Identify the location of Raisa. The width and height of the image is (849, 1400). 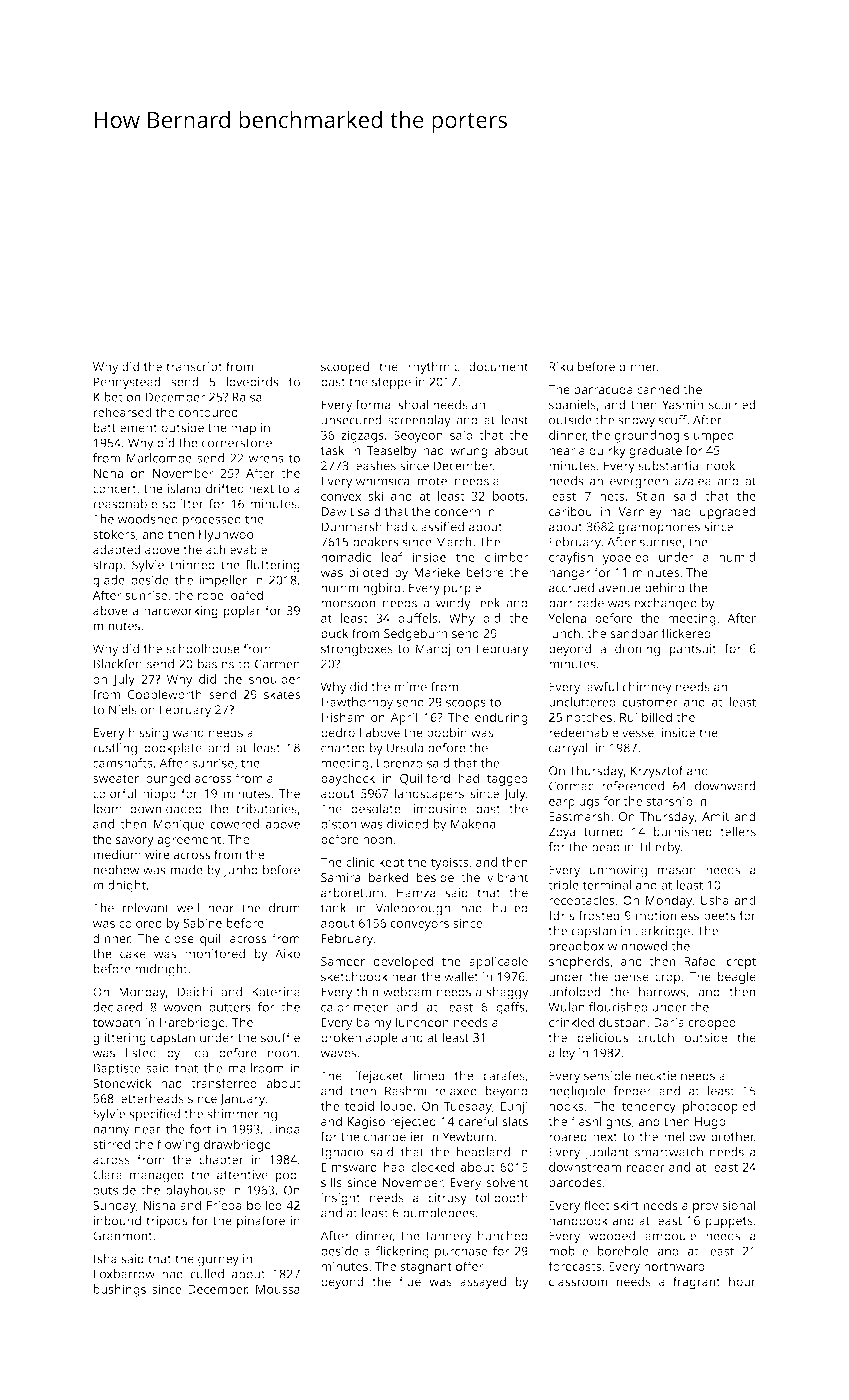
(247, 397).
